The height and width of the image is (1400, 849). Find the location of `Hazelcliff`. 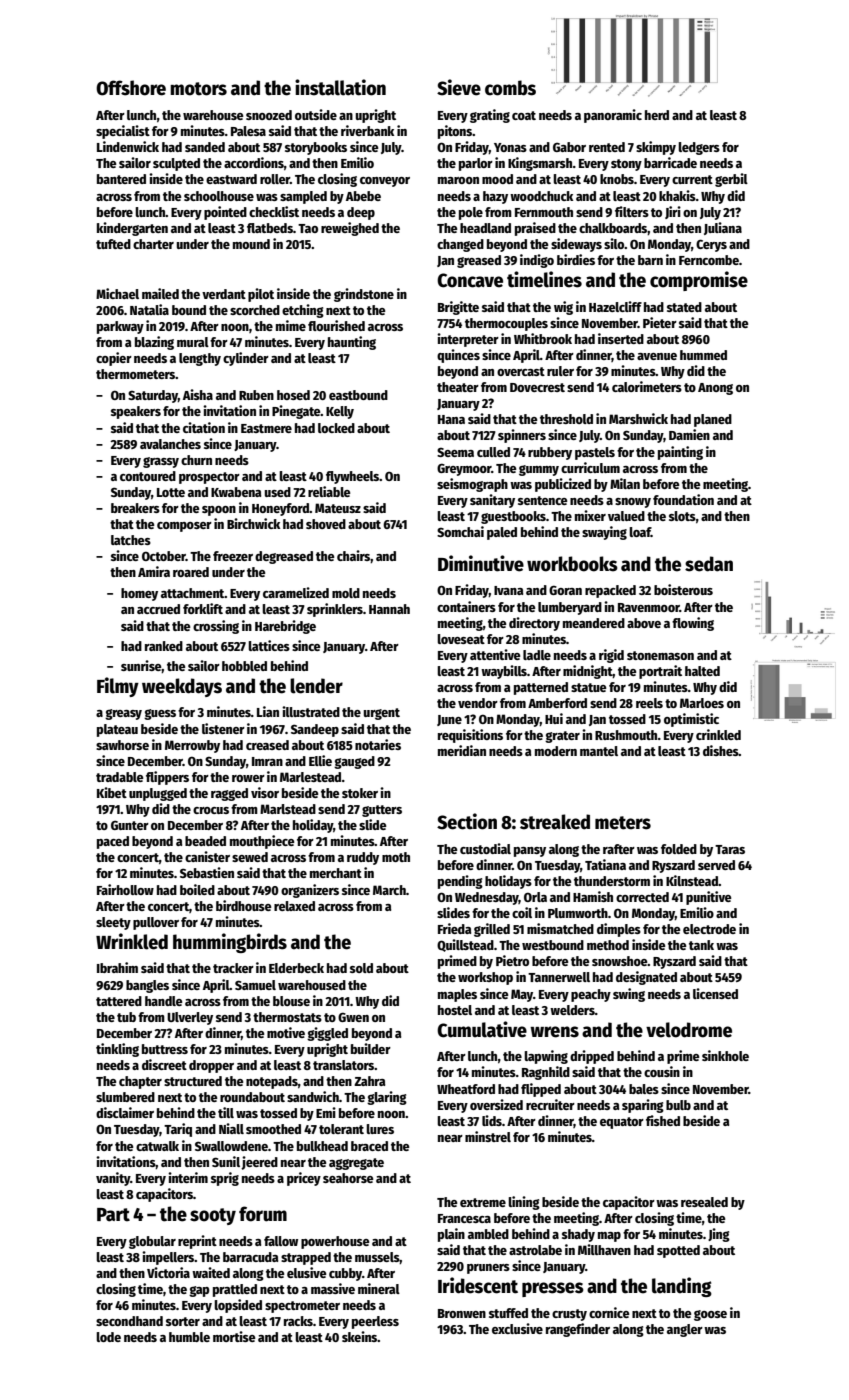

Hazelcliff is located at coordinates (615, 306).
